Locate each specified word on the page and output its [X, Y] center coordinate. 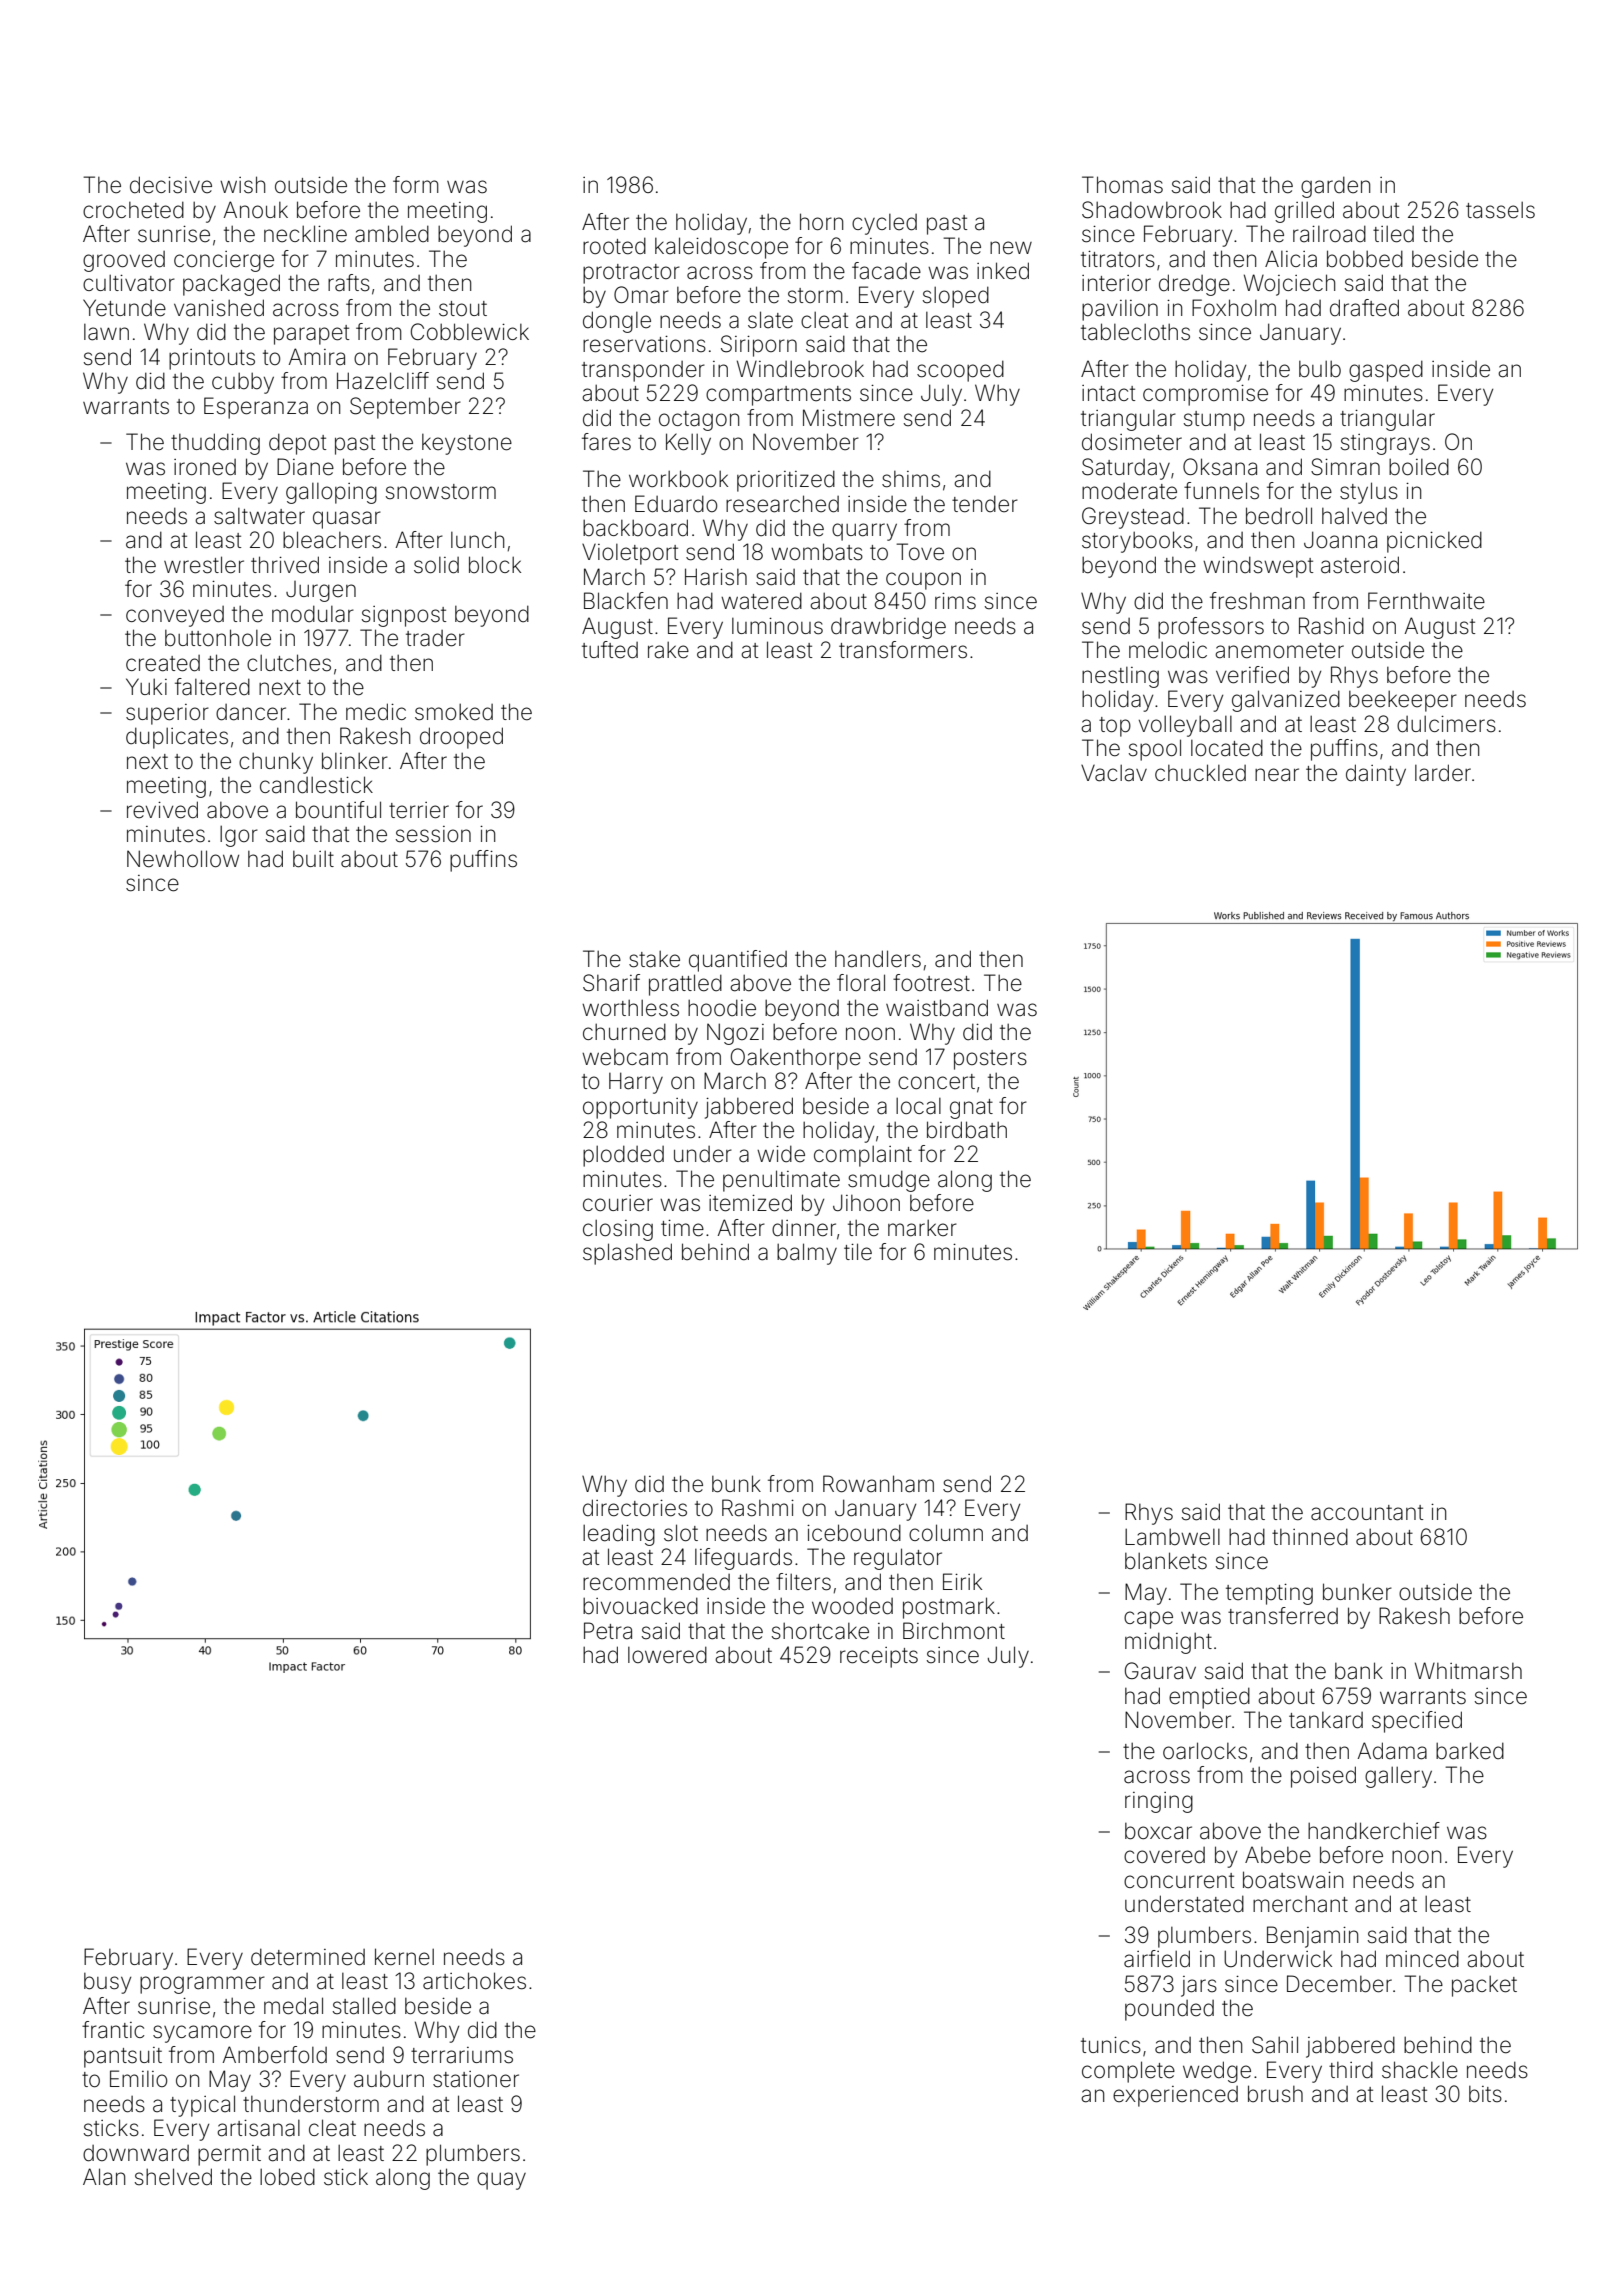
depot [297, 444]
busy [107, 1983]
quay [501, 2181]
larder [1443, 773]
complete [1128, 2072]
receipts [879, 1657]
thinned [1310, 1537]
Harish [716, 577]
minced [1422, 1959]
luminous [777, 626]
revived [162, 810]
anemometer [1279, 651]
